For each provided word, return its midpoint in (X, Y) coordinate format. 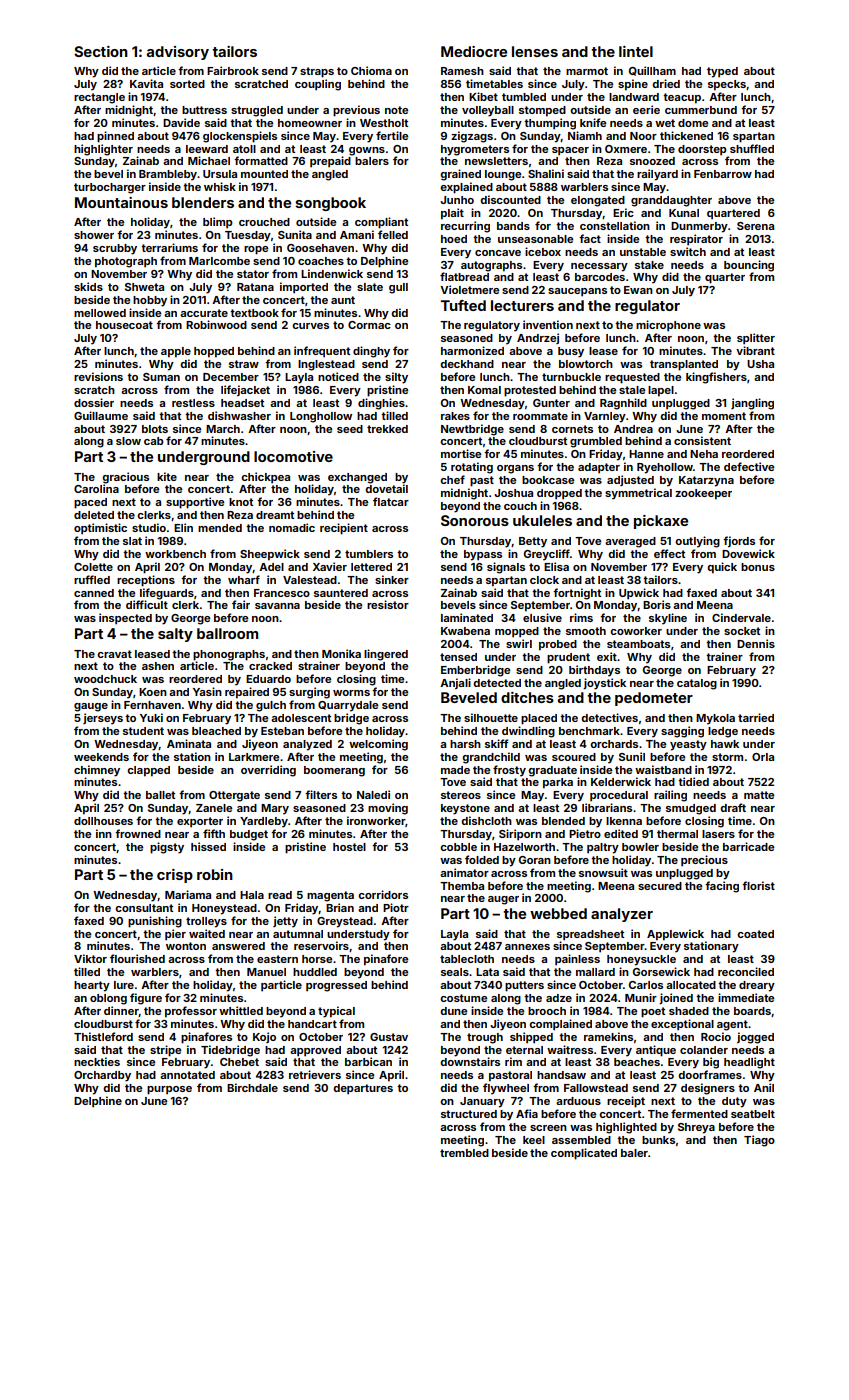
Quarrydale (348, 706)
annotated (187, 1075)
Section (101, 51)
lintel (636, 51)
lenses (535, 51)
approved (315, 1051)
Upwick (639, 594)
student (143, 731)
